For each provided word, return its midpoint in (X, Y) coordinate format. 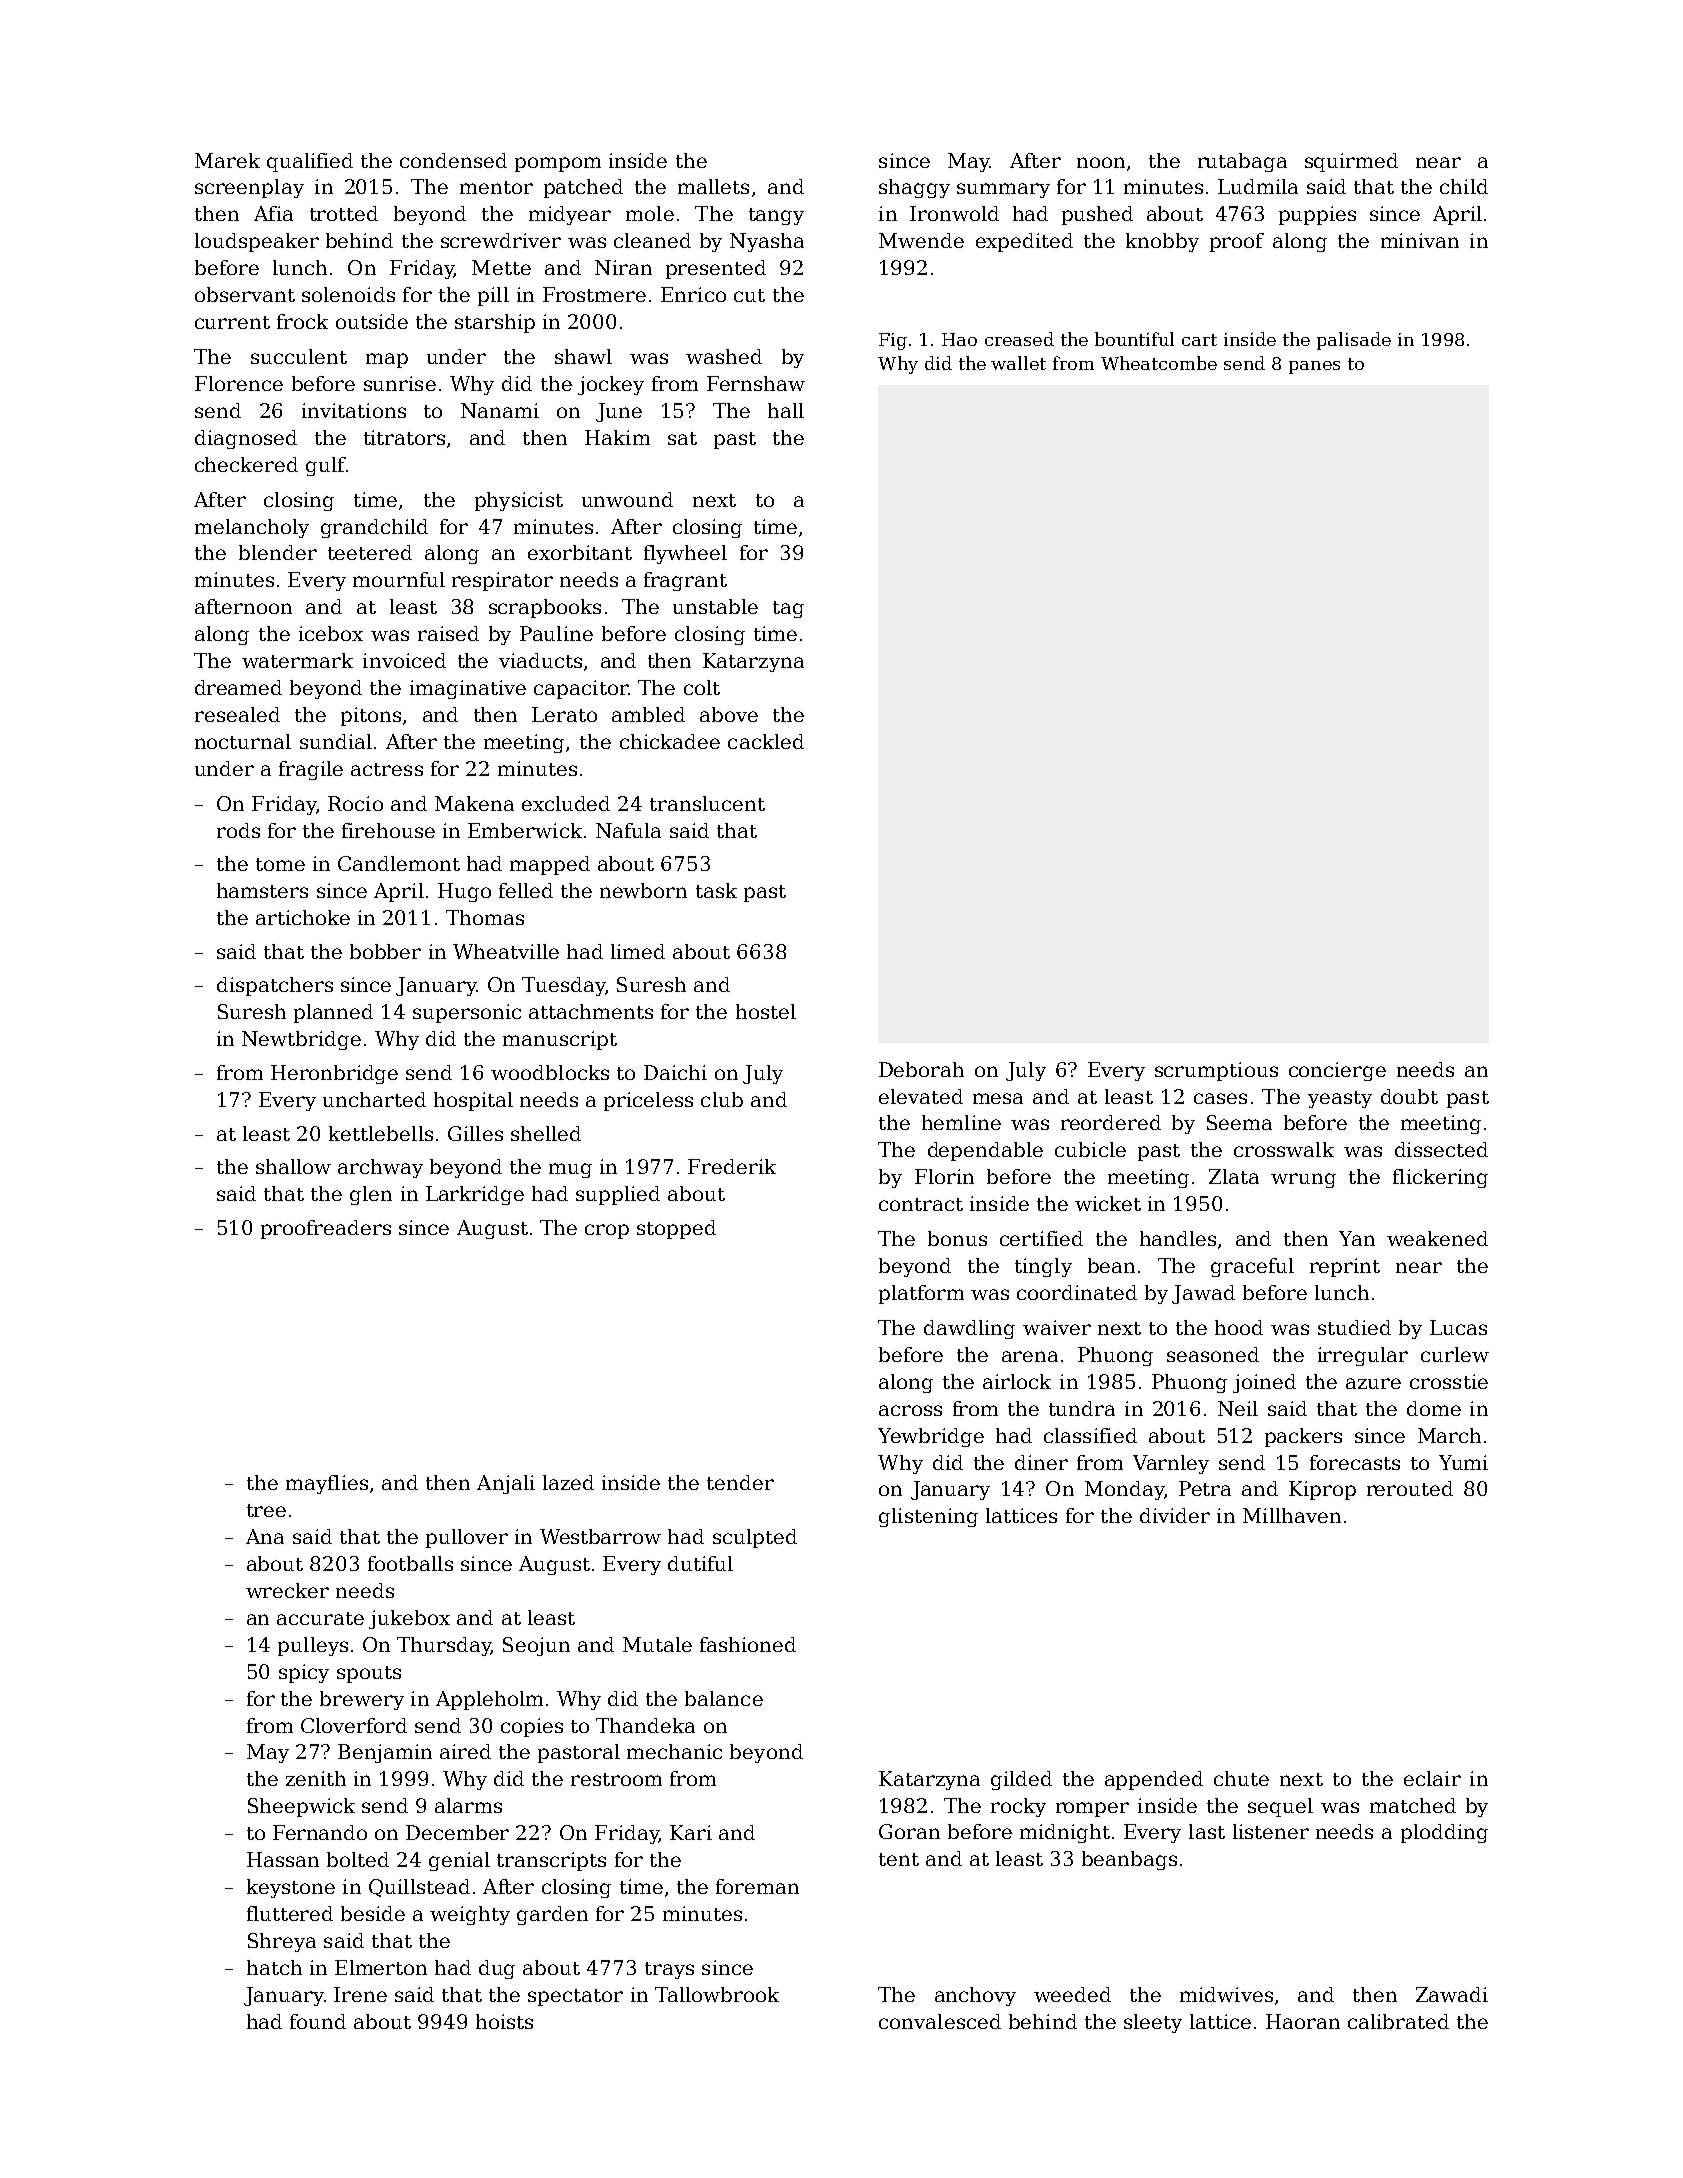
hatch (274, 1967)
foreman (757, 1886)
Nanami (500, 410)
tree (266, 1510)
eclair (1432, 1778)
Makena (474, 803)
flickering (1440, 1178)
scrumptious (1216, 1071)
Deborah (921, 1069)
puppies (1317, 215)
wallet (1018, 363)
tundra (1082, 1408)
